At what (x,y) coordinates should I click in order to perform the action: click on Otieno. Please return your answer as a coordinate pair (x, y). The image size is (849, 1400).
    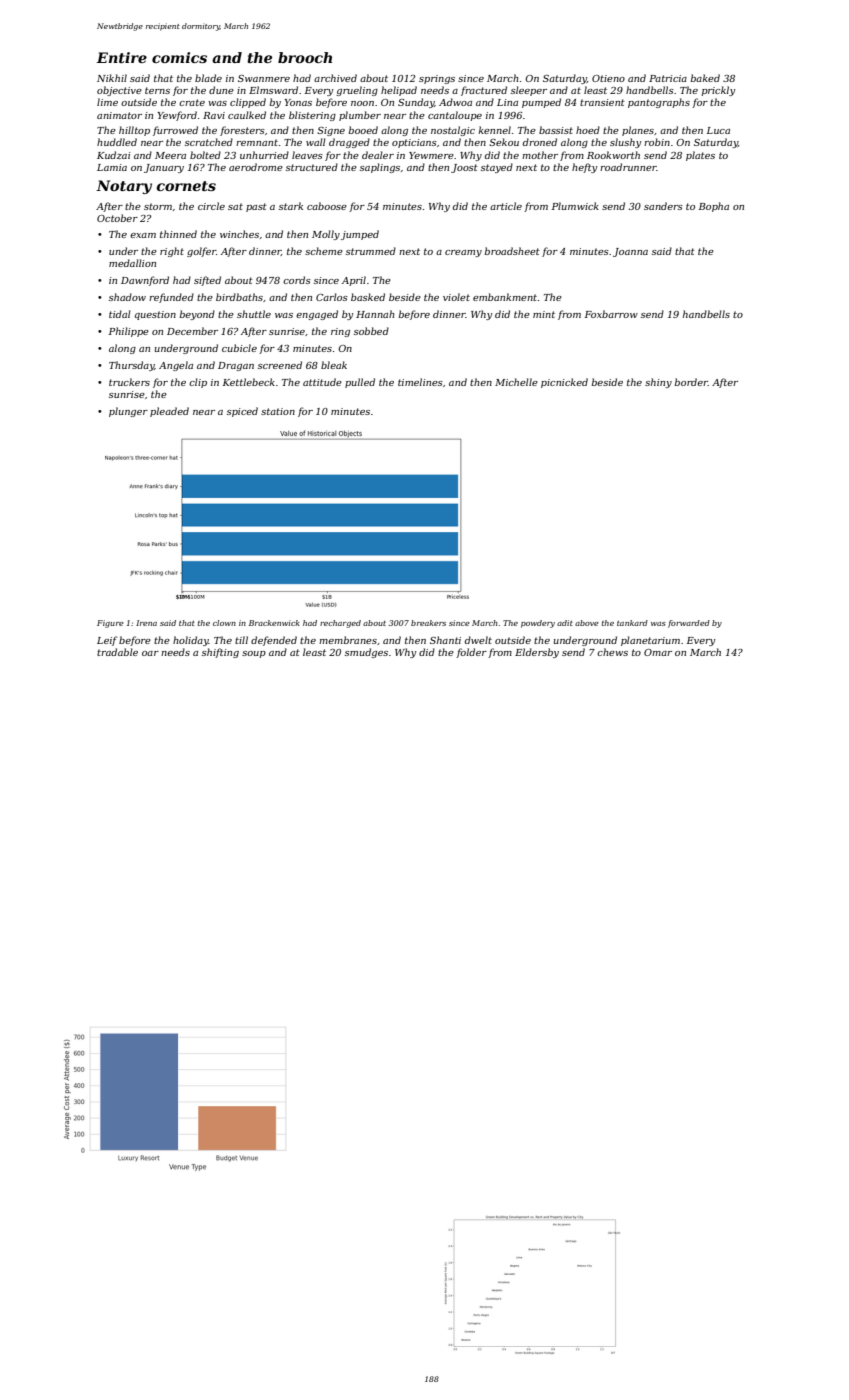
    Looking at the image, I should click on (608, 78).
